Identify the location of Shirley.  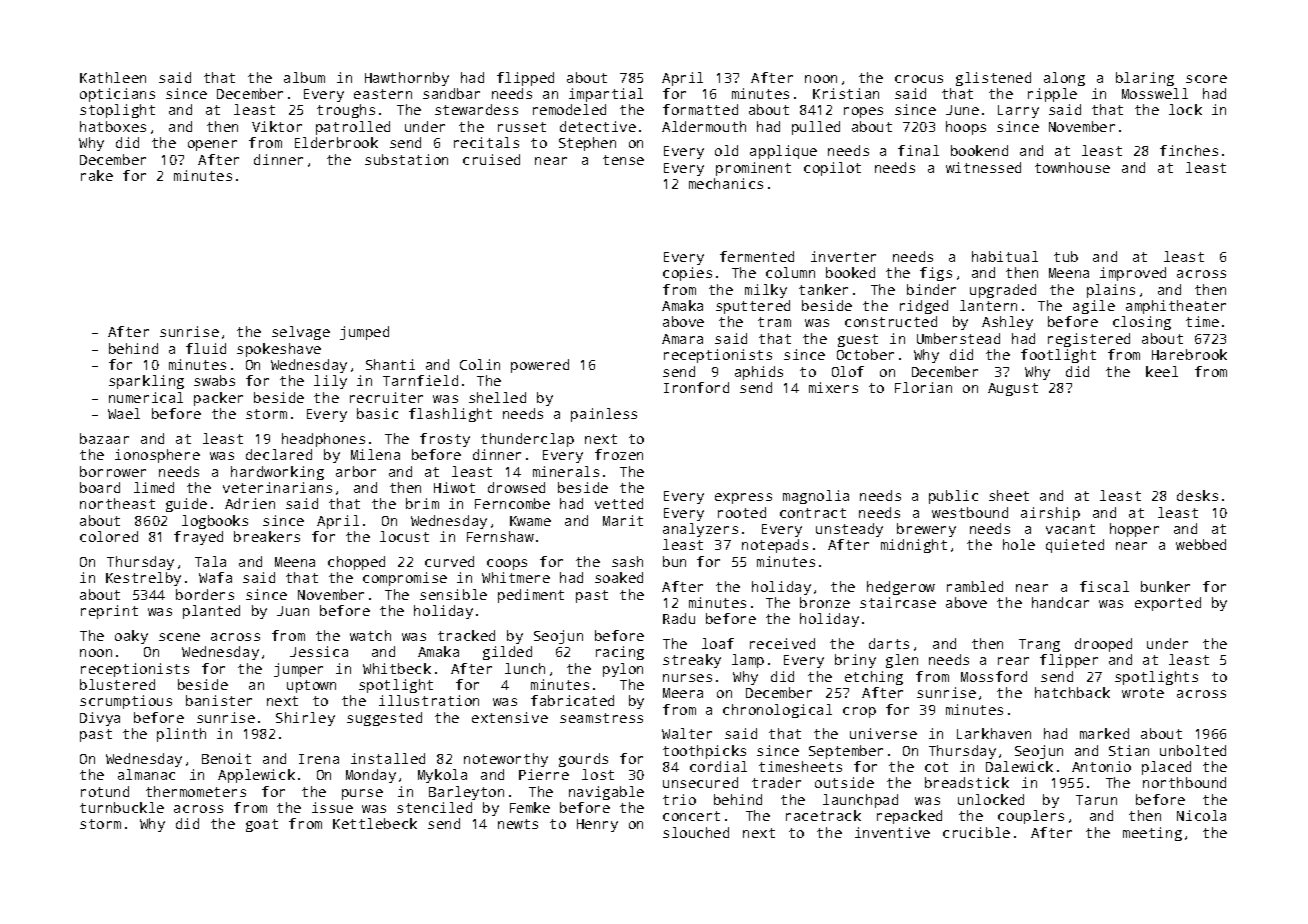
(305, 719).
